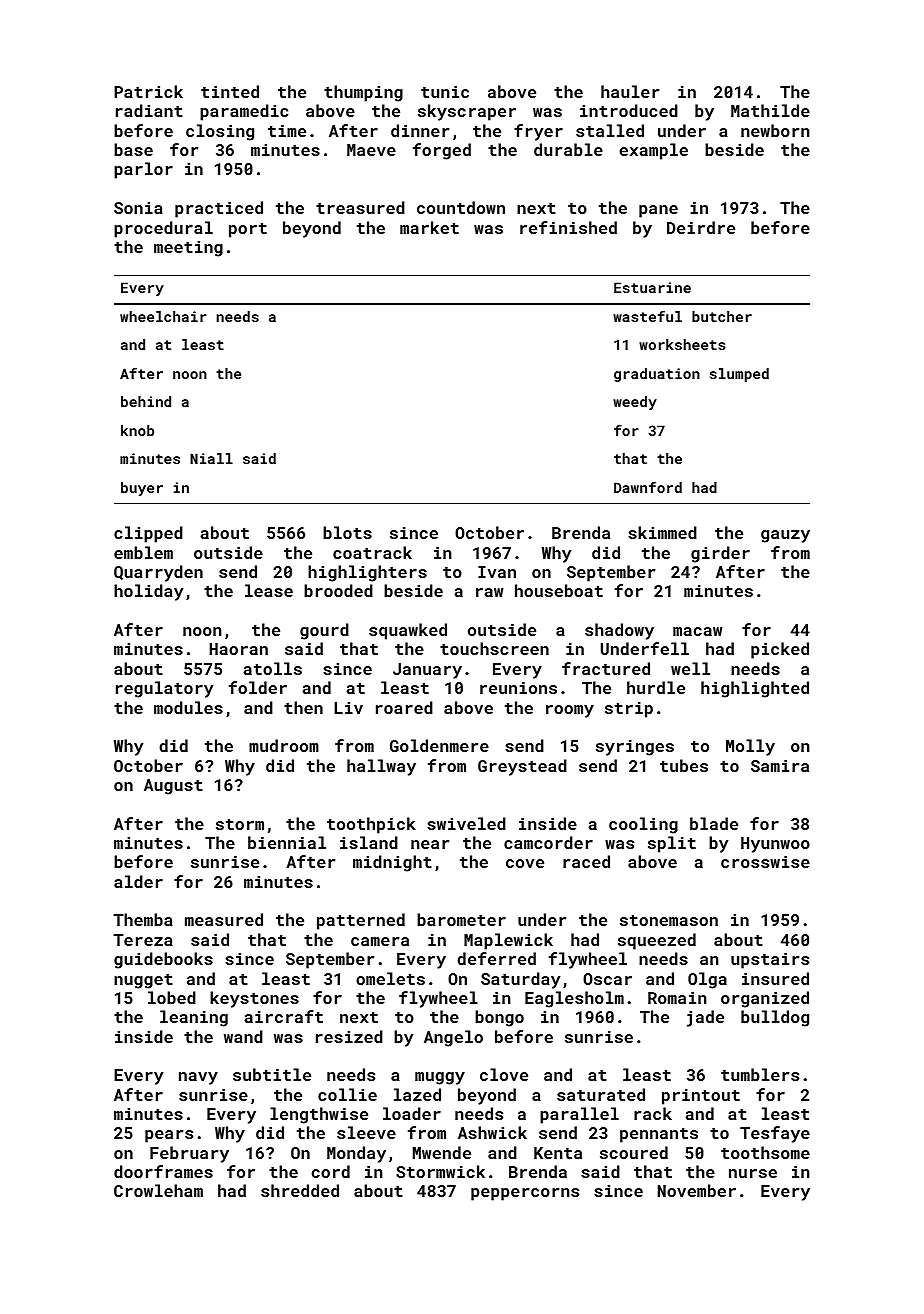 This document has width=924, height=1314. Describe the element at coordinates (785, 536) in the document. I see `gauzy` at that location.
